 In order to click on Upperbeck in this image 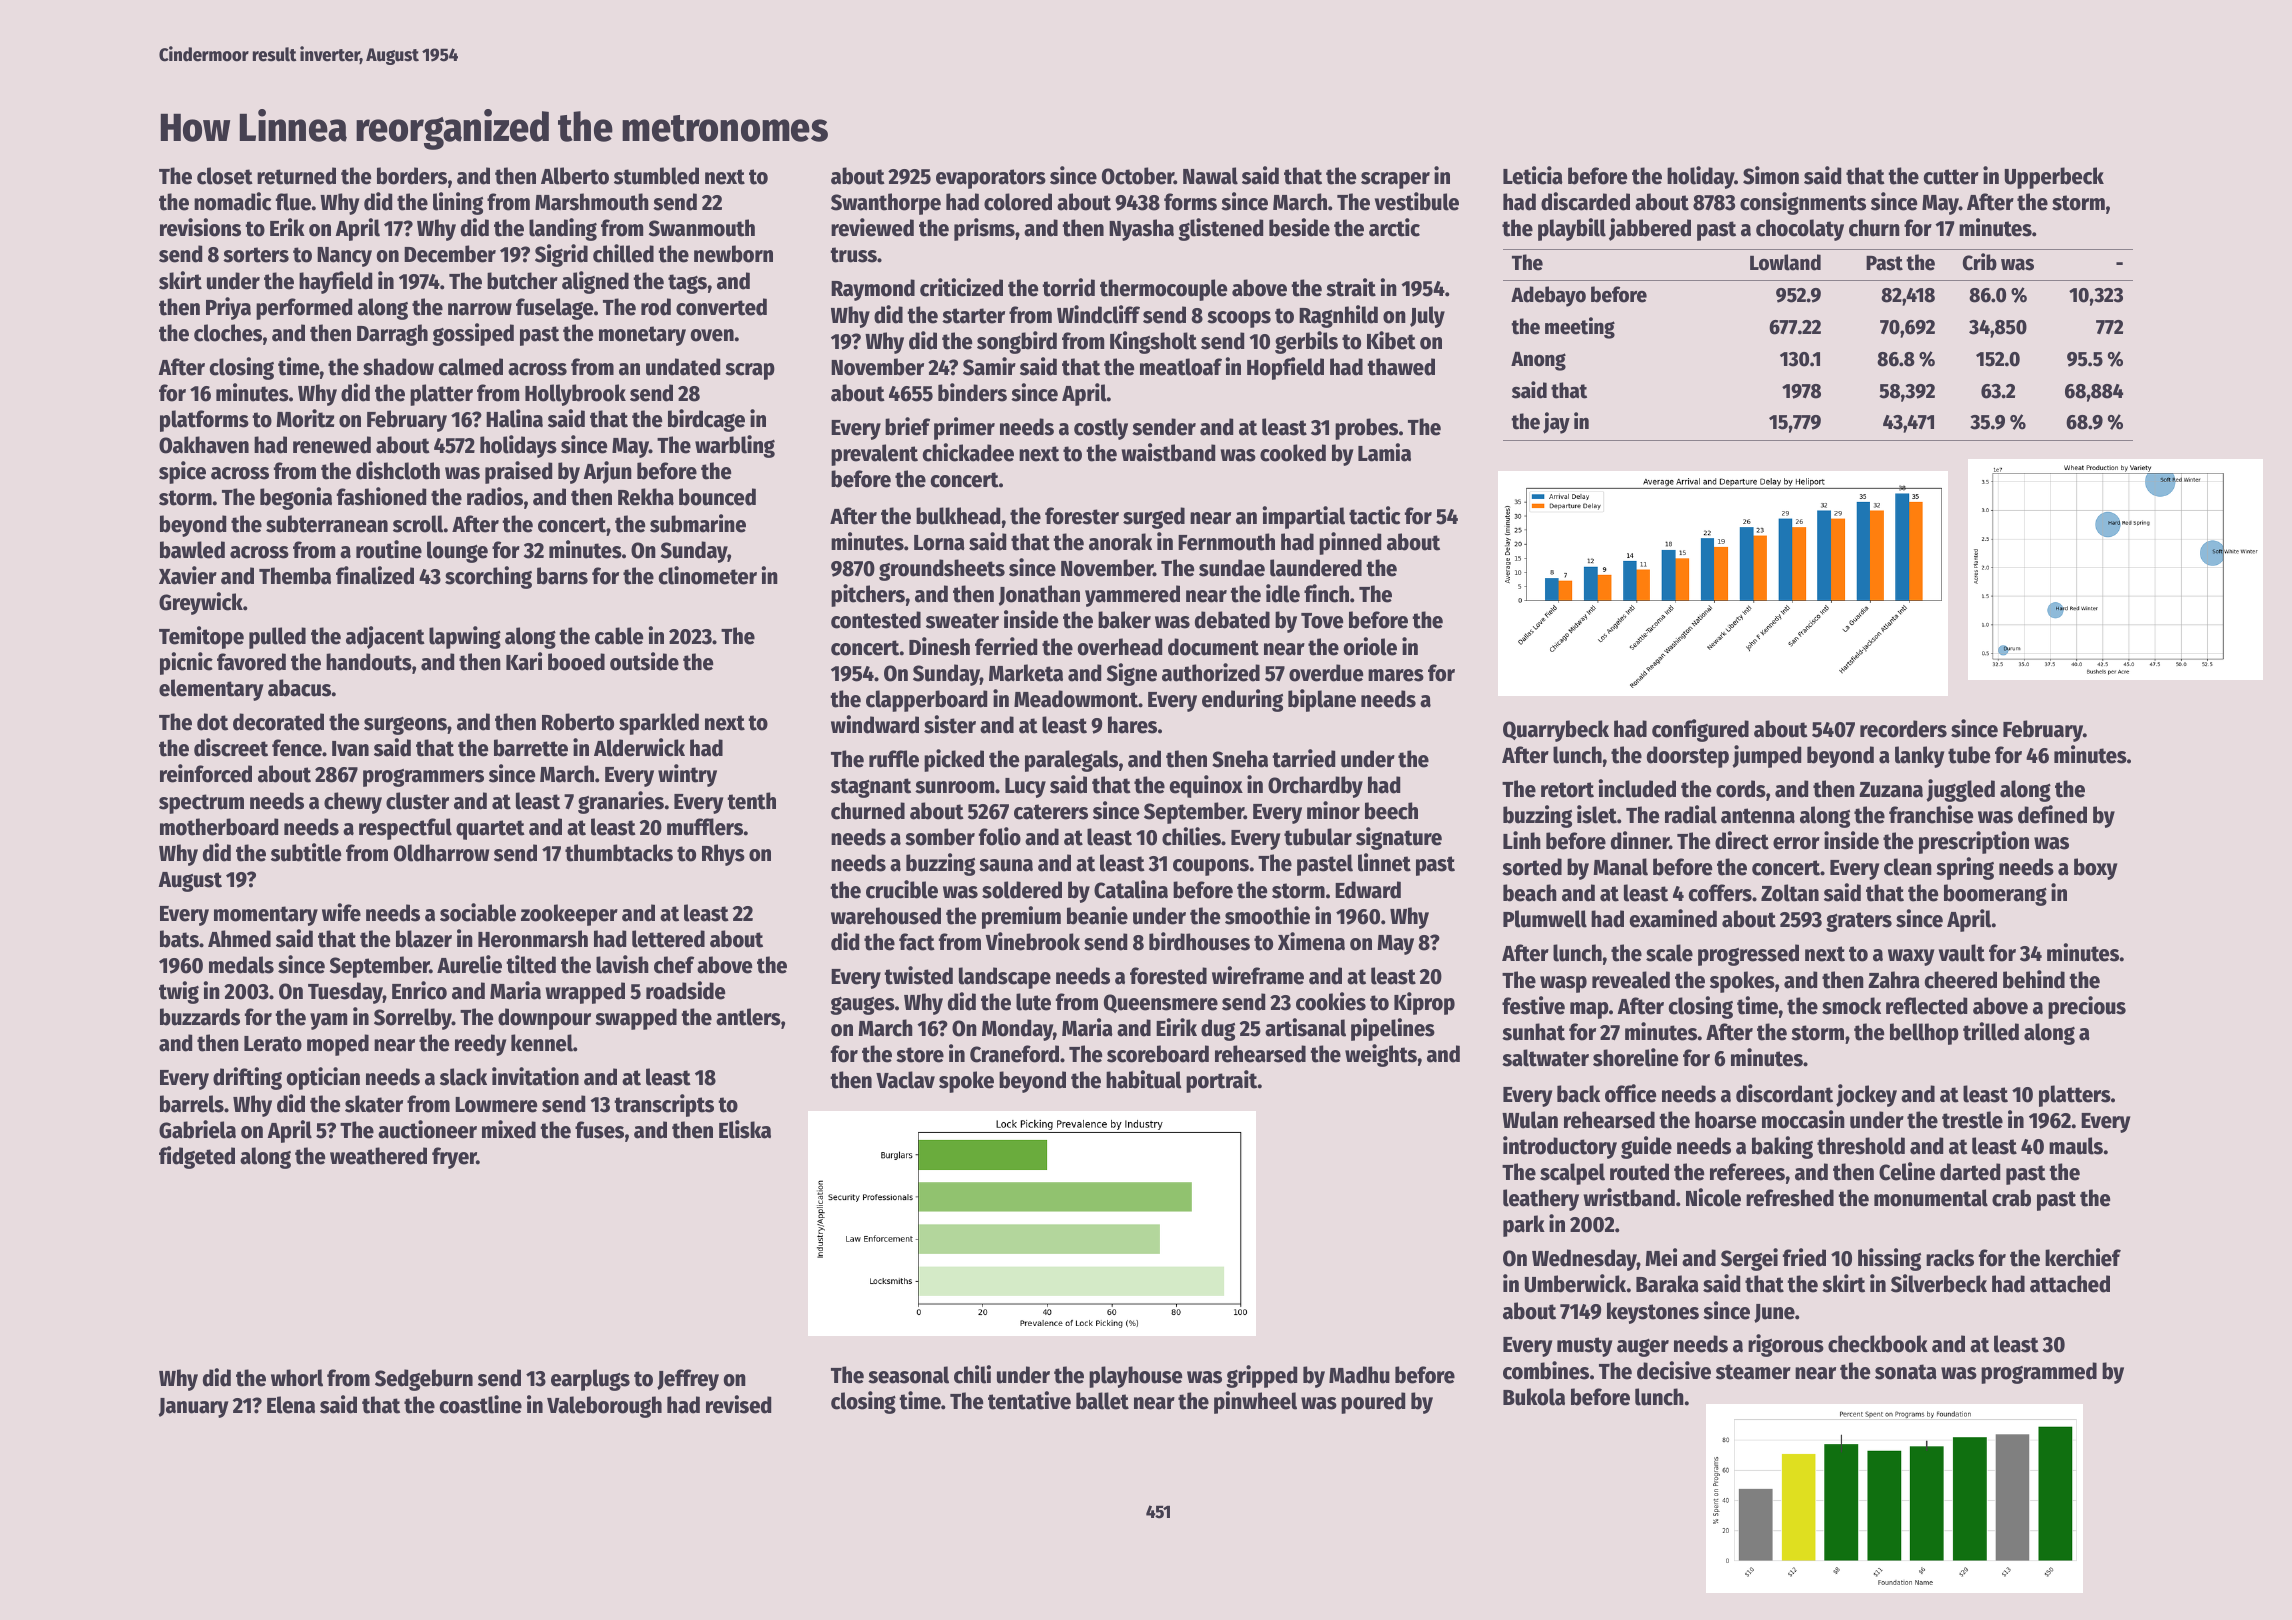, I will do `click(2054, 178)`.
